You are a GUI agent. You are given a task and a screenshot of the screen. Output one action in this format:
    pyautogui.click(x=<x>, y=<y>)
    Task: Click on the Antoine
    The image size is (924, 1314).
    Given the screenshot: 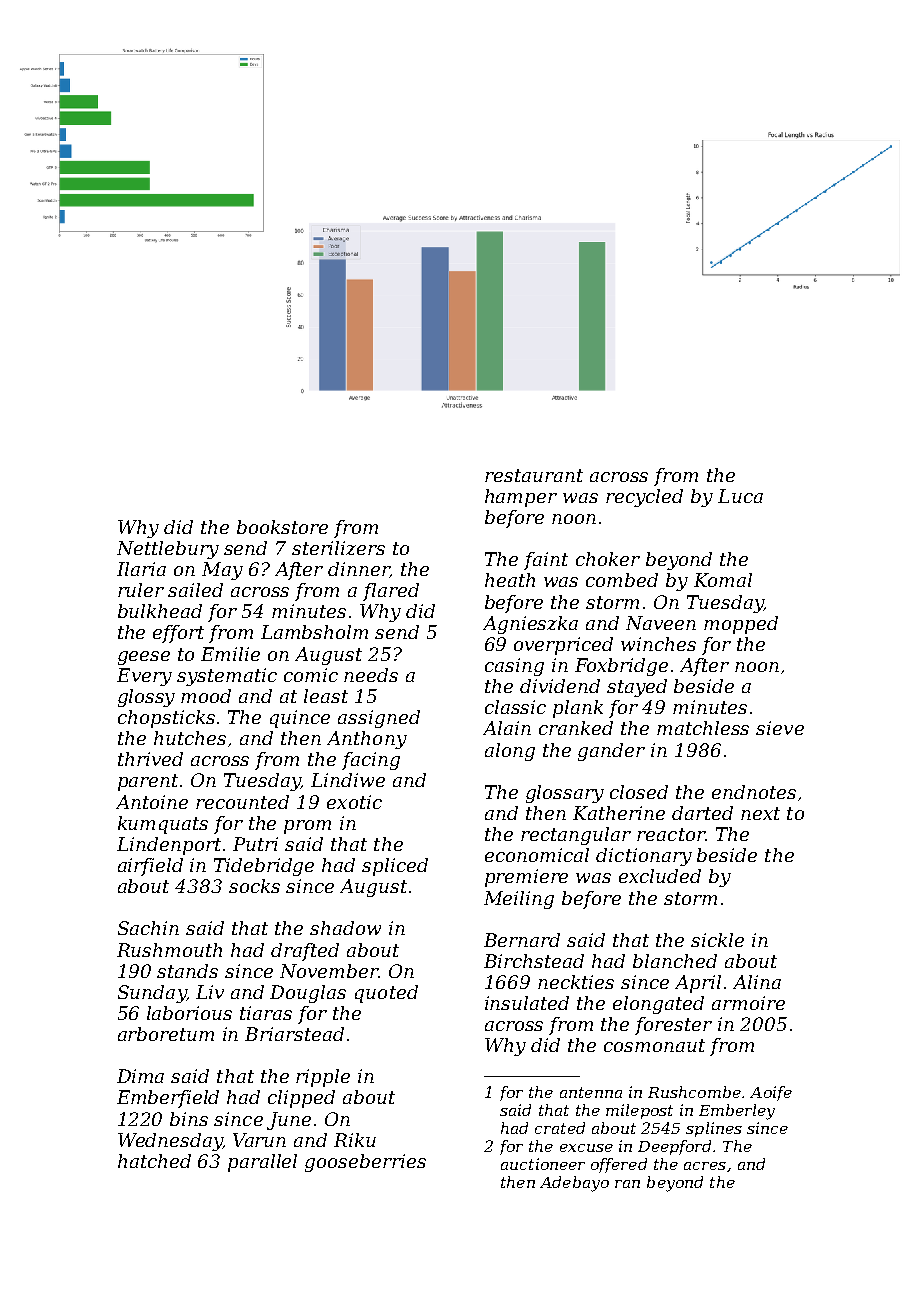 What is the action you would take?
    pyautogui.click(x=152, y=802)
